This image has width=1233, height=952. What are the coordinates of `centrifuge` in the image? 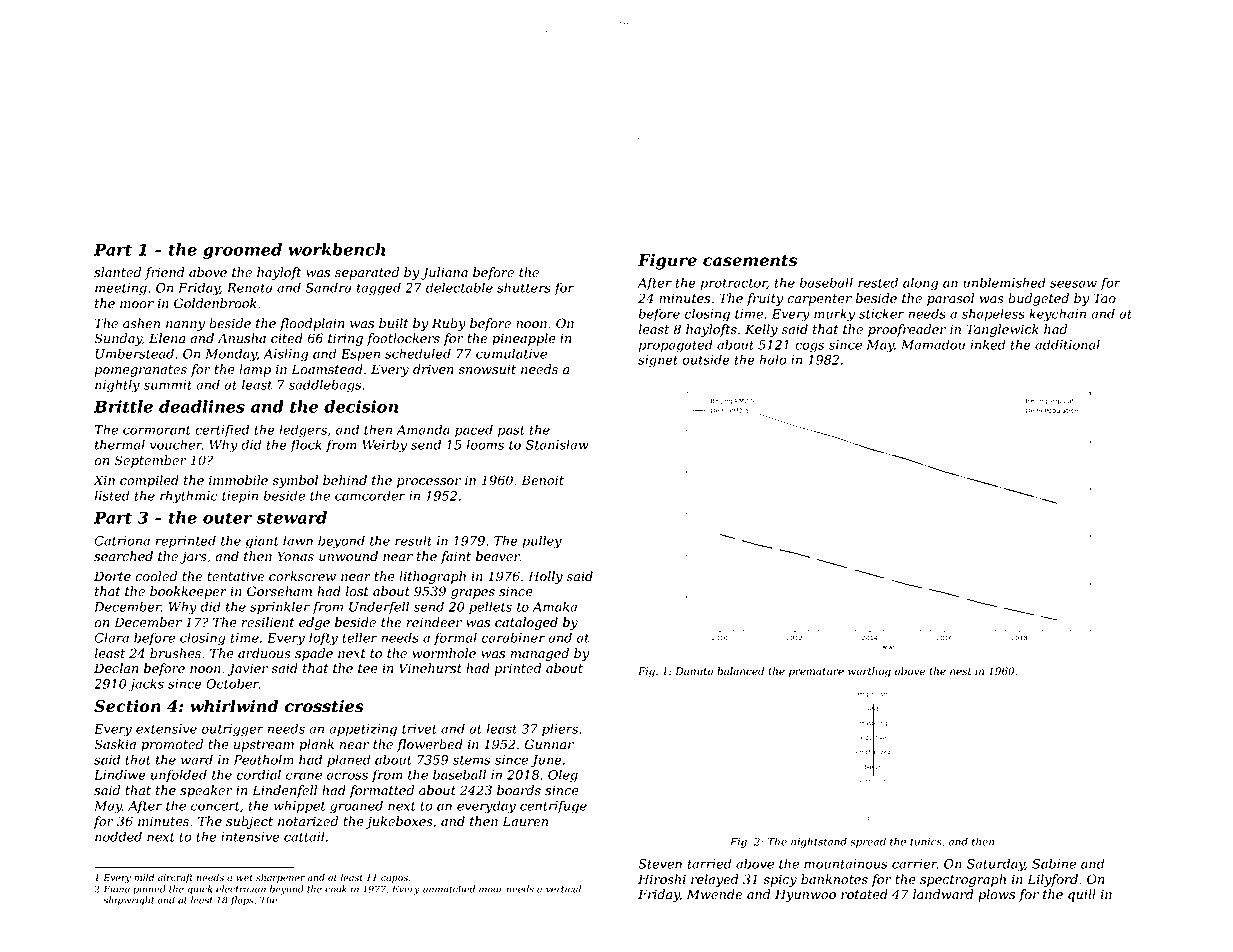 It's located at (553, 807).
